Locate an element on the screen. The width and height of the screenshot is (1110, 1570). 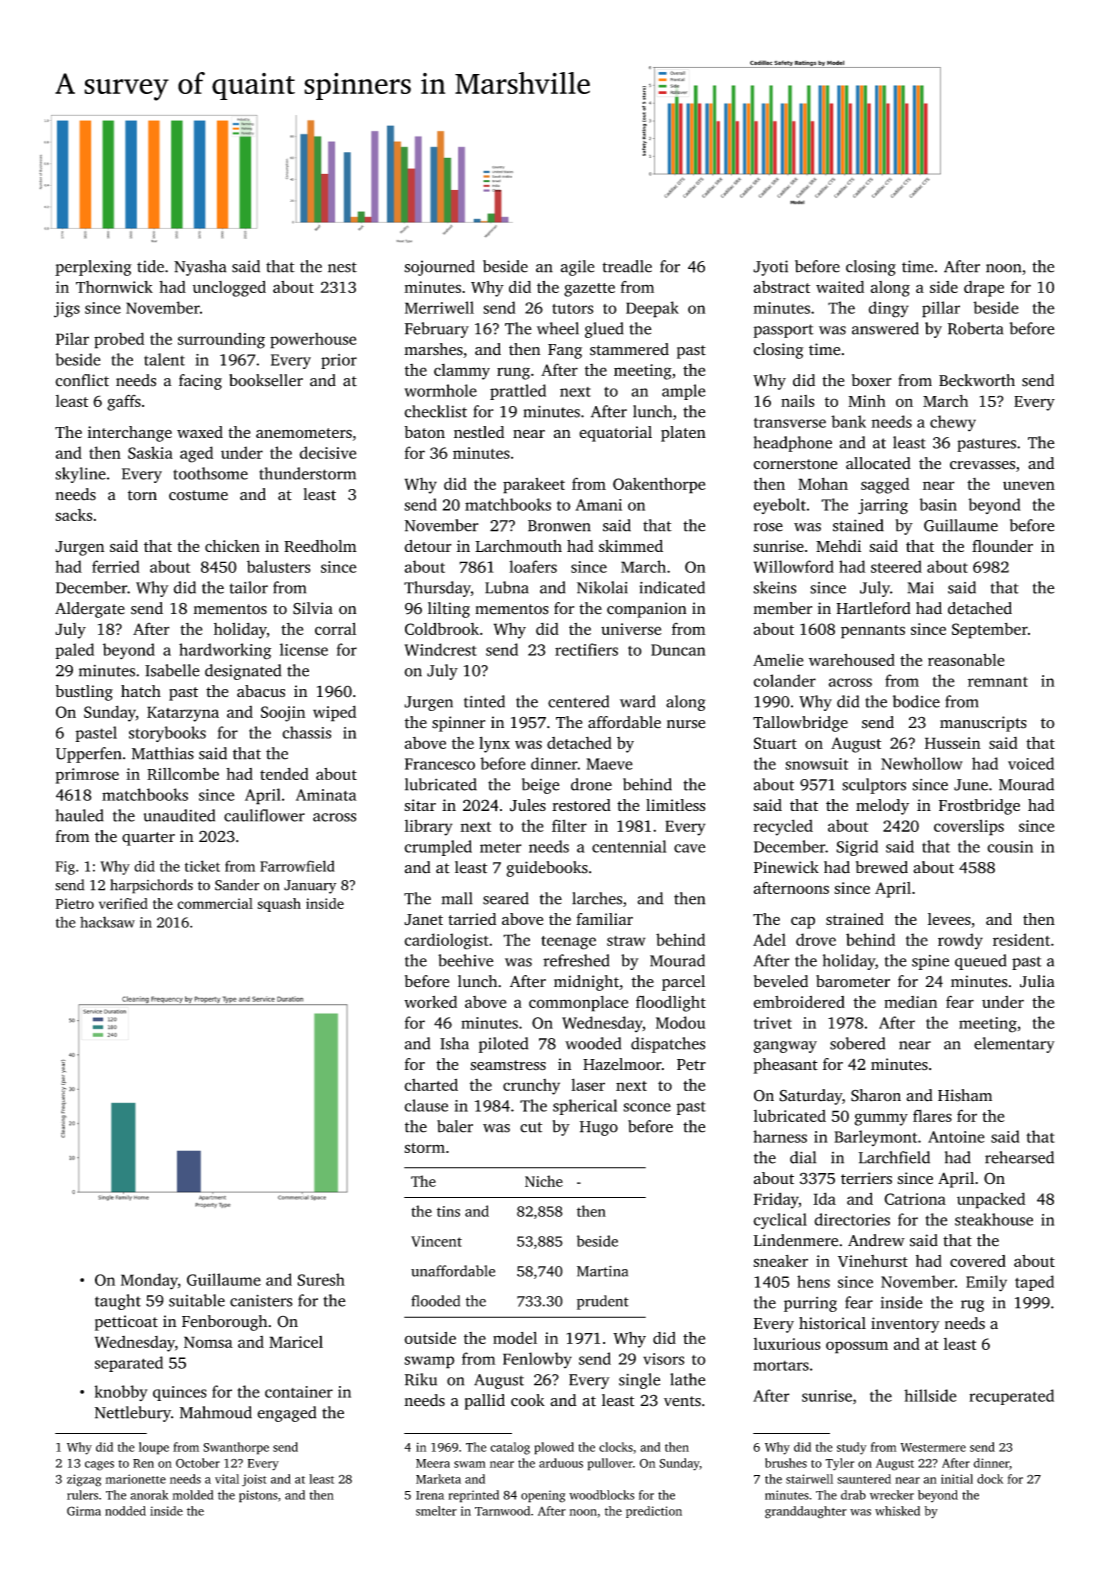
Frostbridge is located at coordinates (979, 807).
